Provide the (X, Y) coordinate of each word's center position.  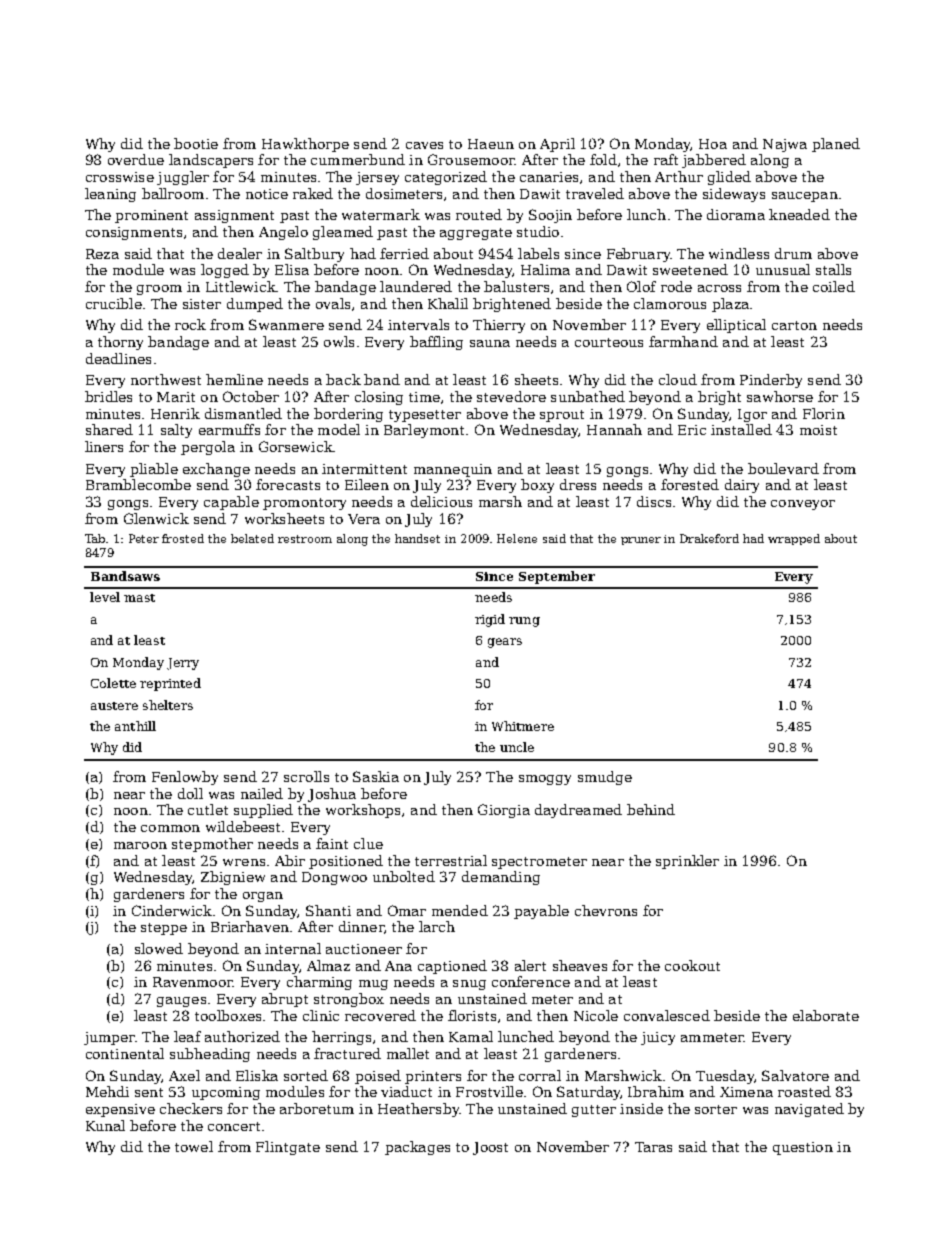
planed (836, 145)
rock (190, 324)
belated (252, 538)
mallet (408, 1053)
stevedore (511, 396)
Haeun (491, 144)
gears (505, 643)
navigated (809, 1110)
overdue (136, 159)
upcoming (226, 1093)
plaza (730, 305)
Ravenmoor (193, 982)
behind (651, 809)
